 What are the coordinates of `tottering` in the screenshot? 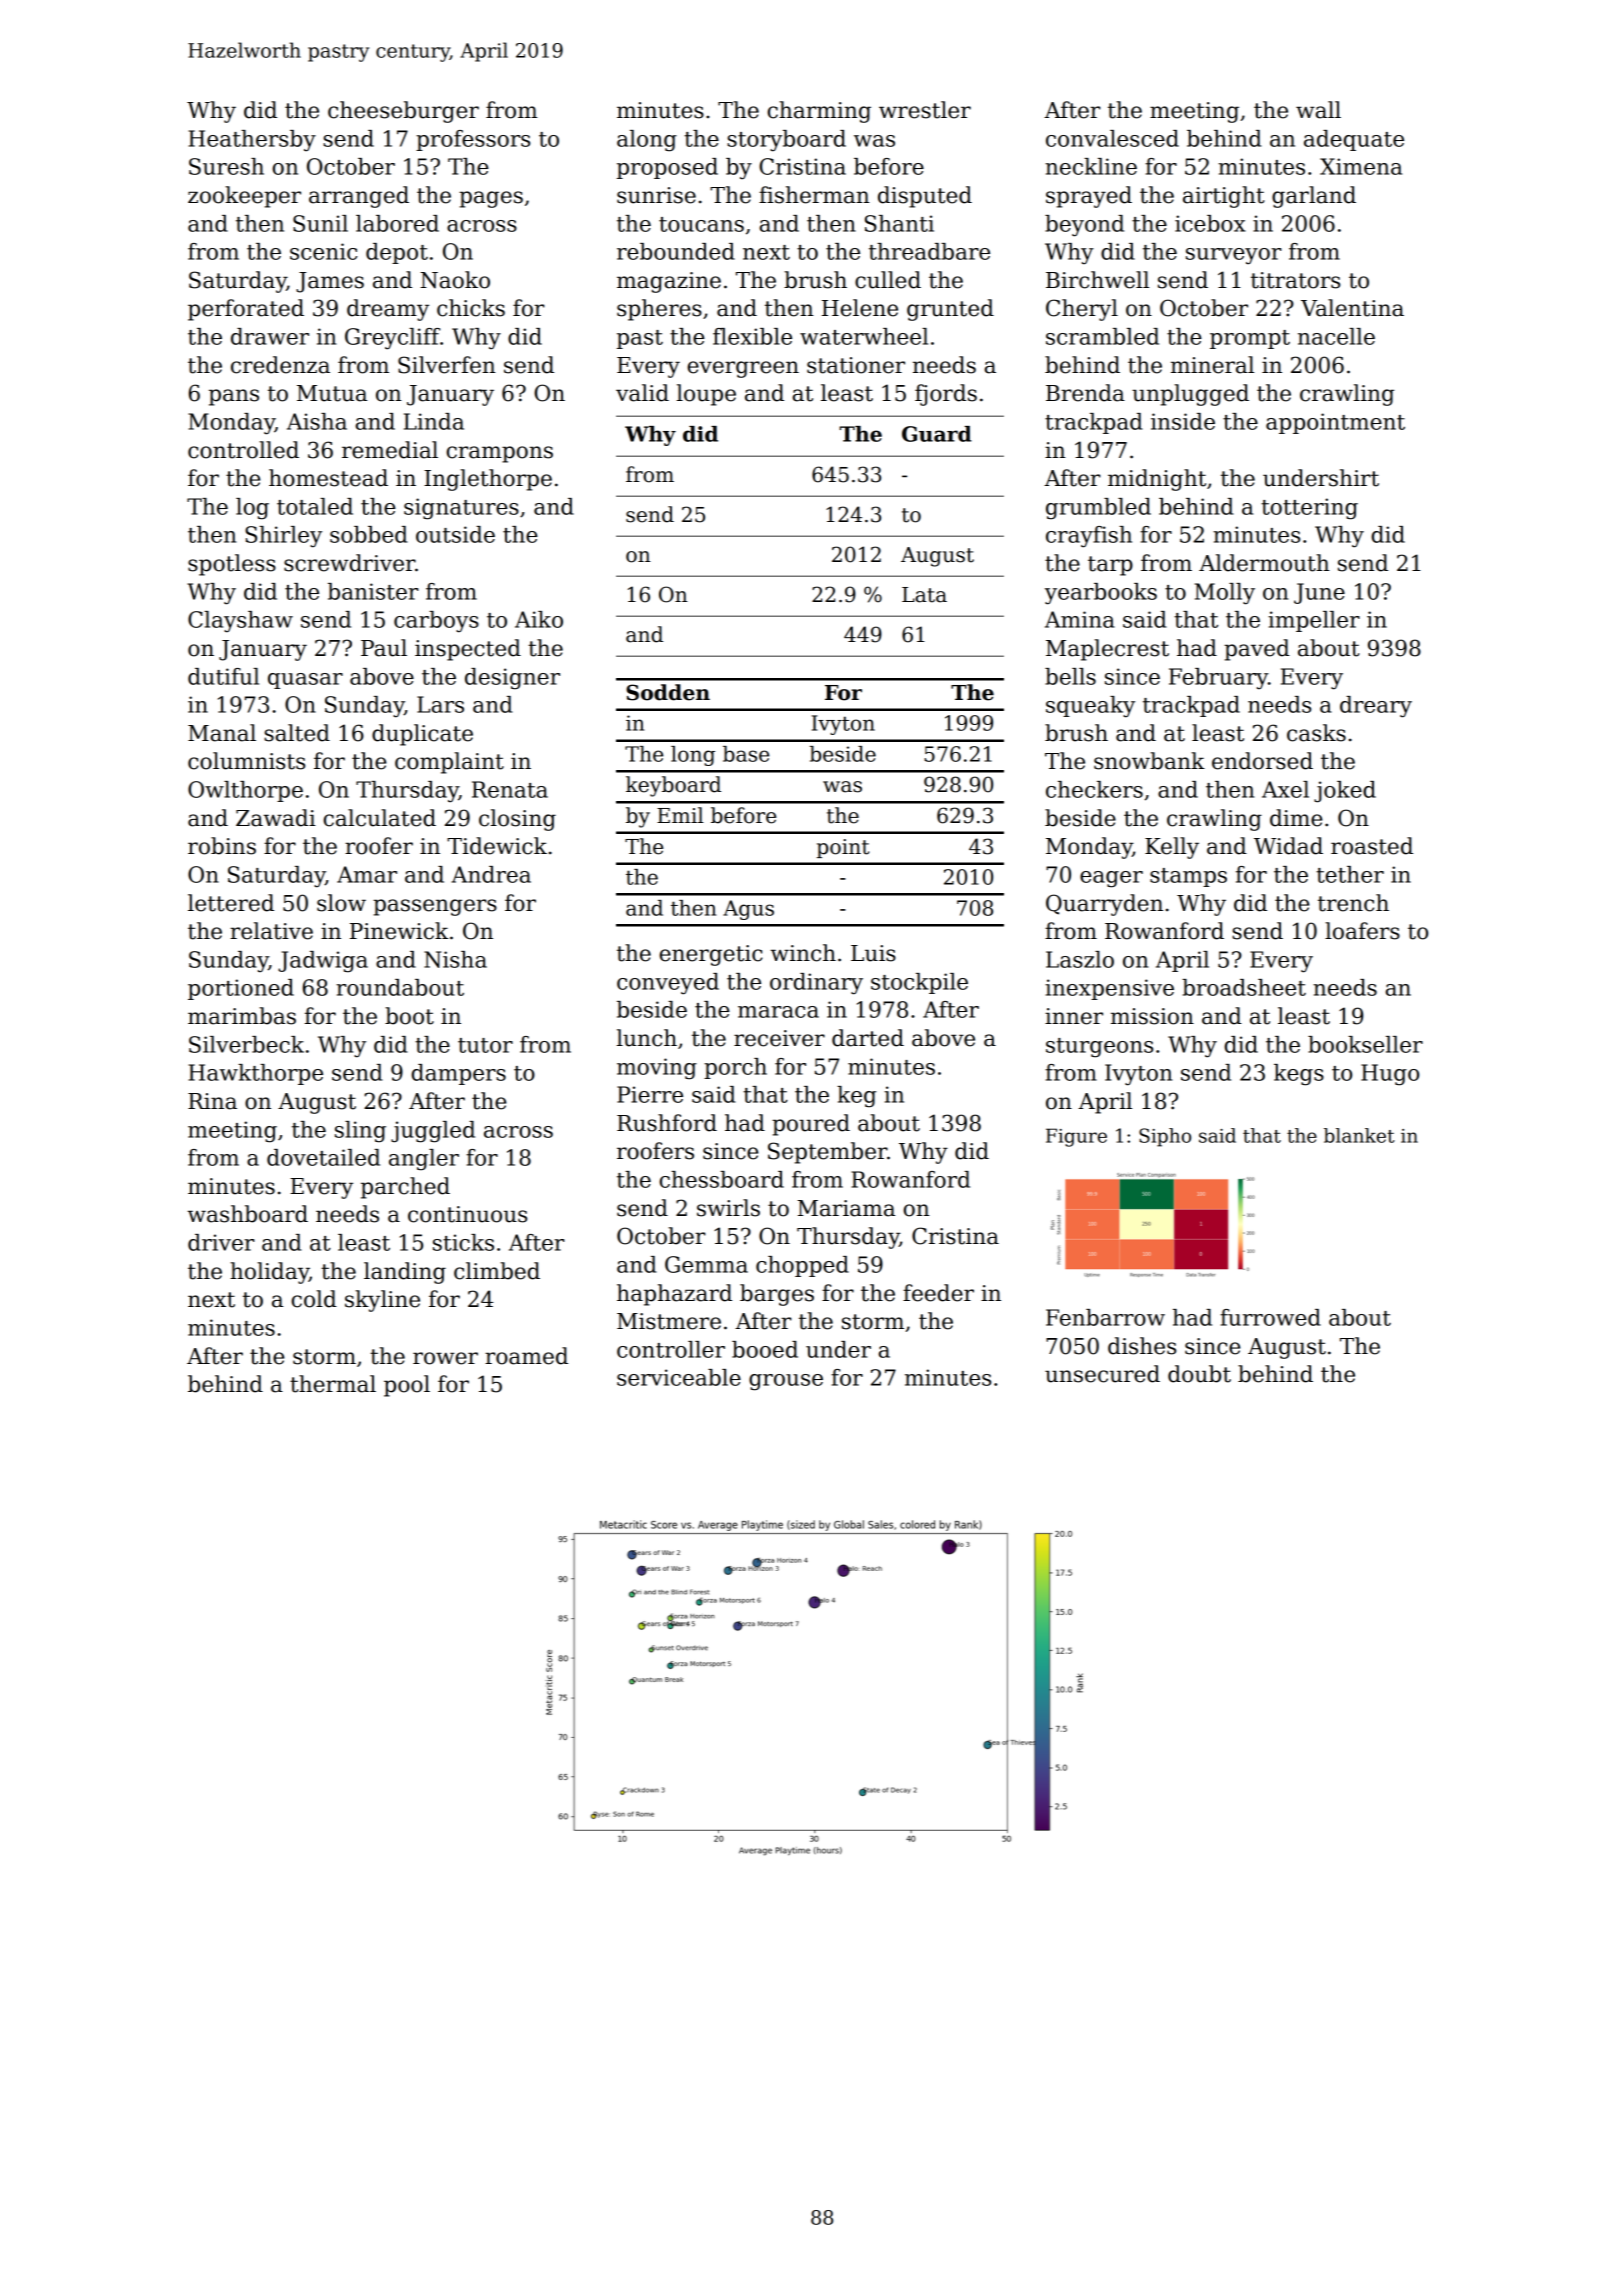 It's located at (1309, 509).
